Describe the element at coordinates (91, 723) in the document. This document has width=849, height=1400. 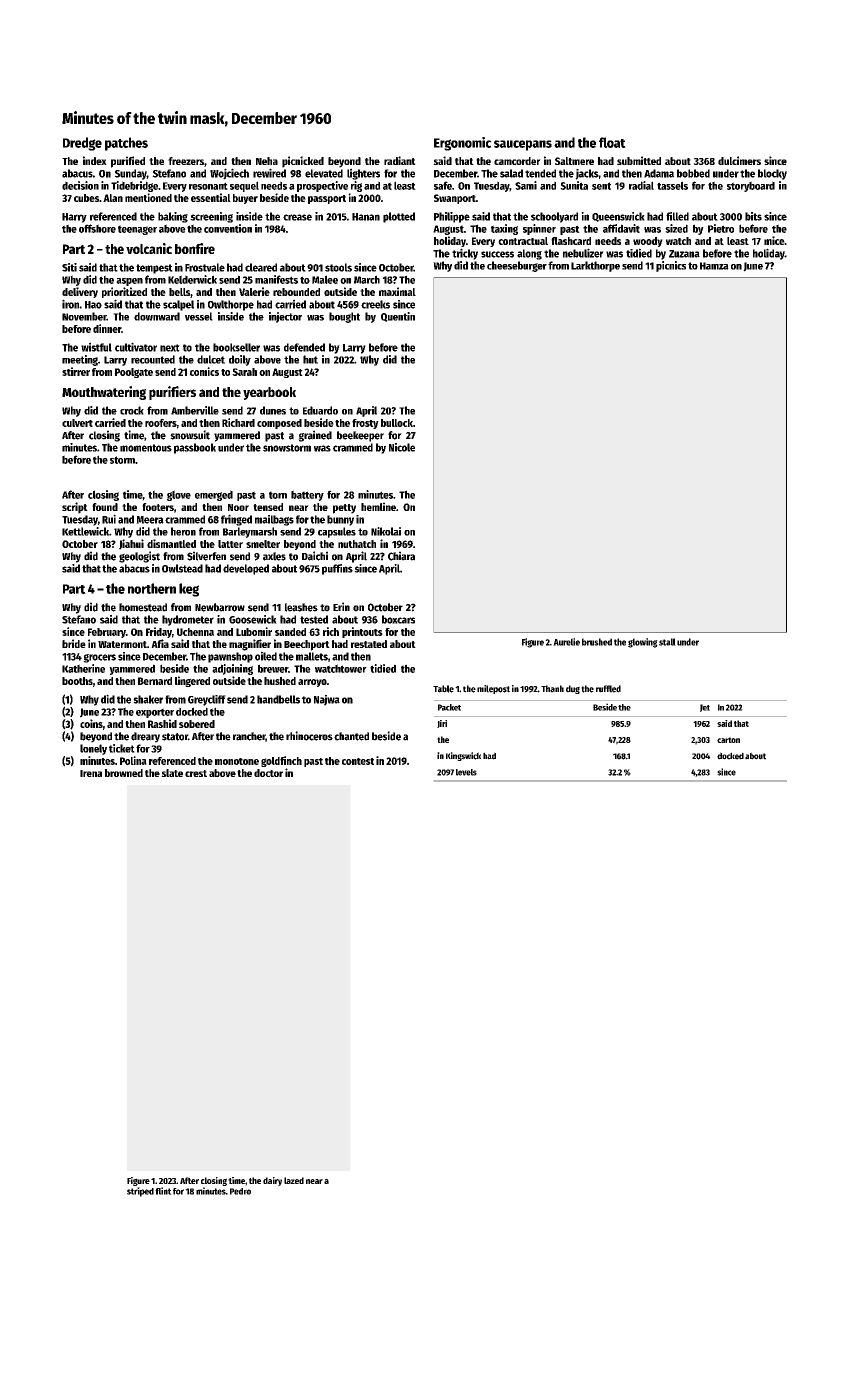
I see `coins` at that location.
